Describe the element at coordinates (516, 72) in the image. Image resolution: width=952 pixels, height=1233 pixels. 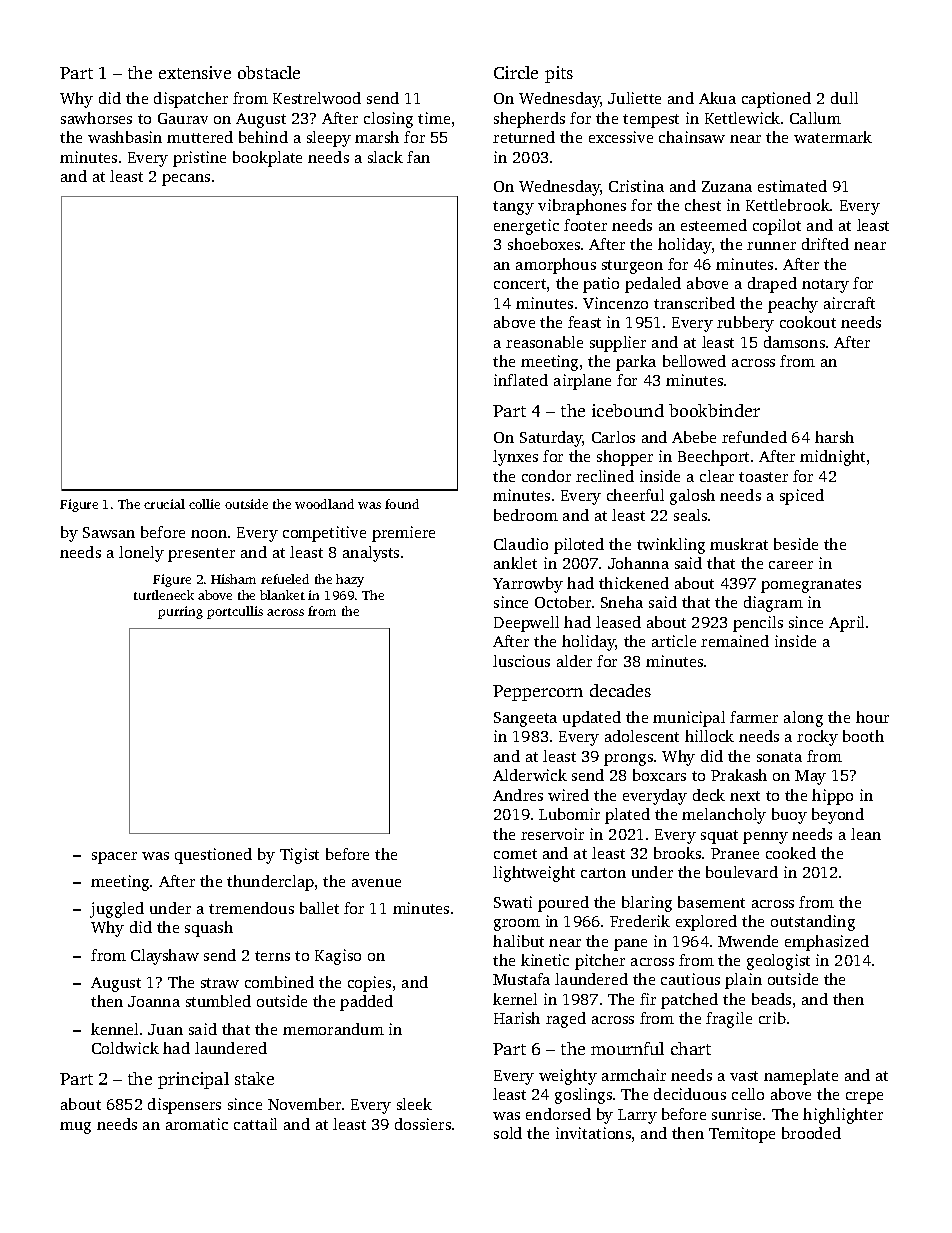
I see `Circle` at that location.
